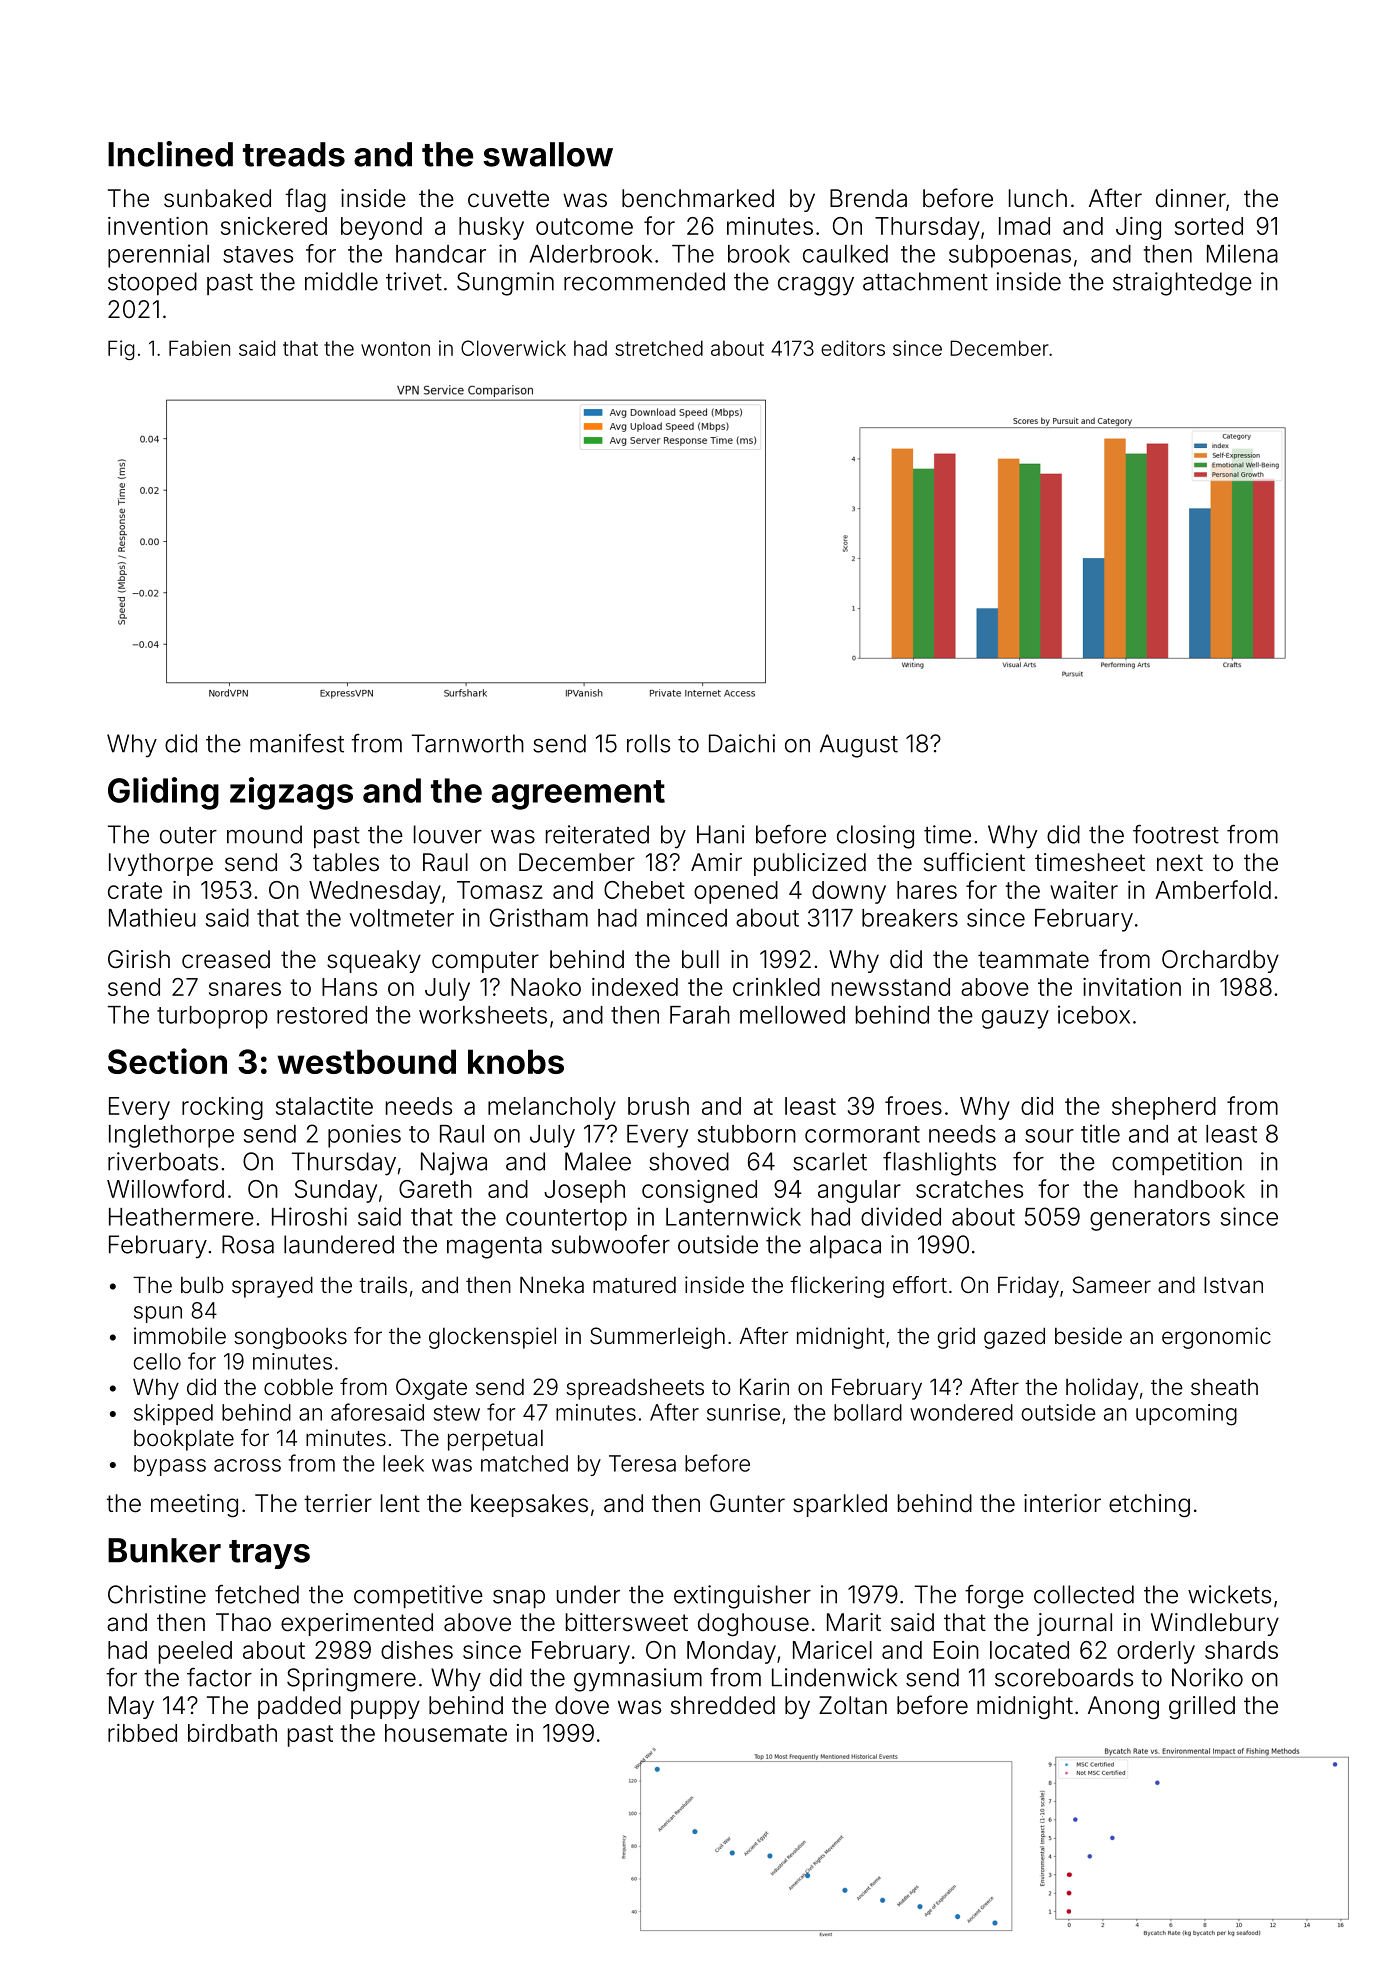  I want to click on benchmarked, so click(698, 198).
